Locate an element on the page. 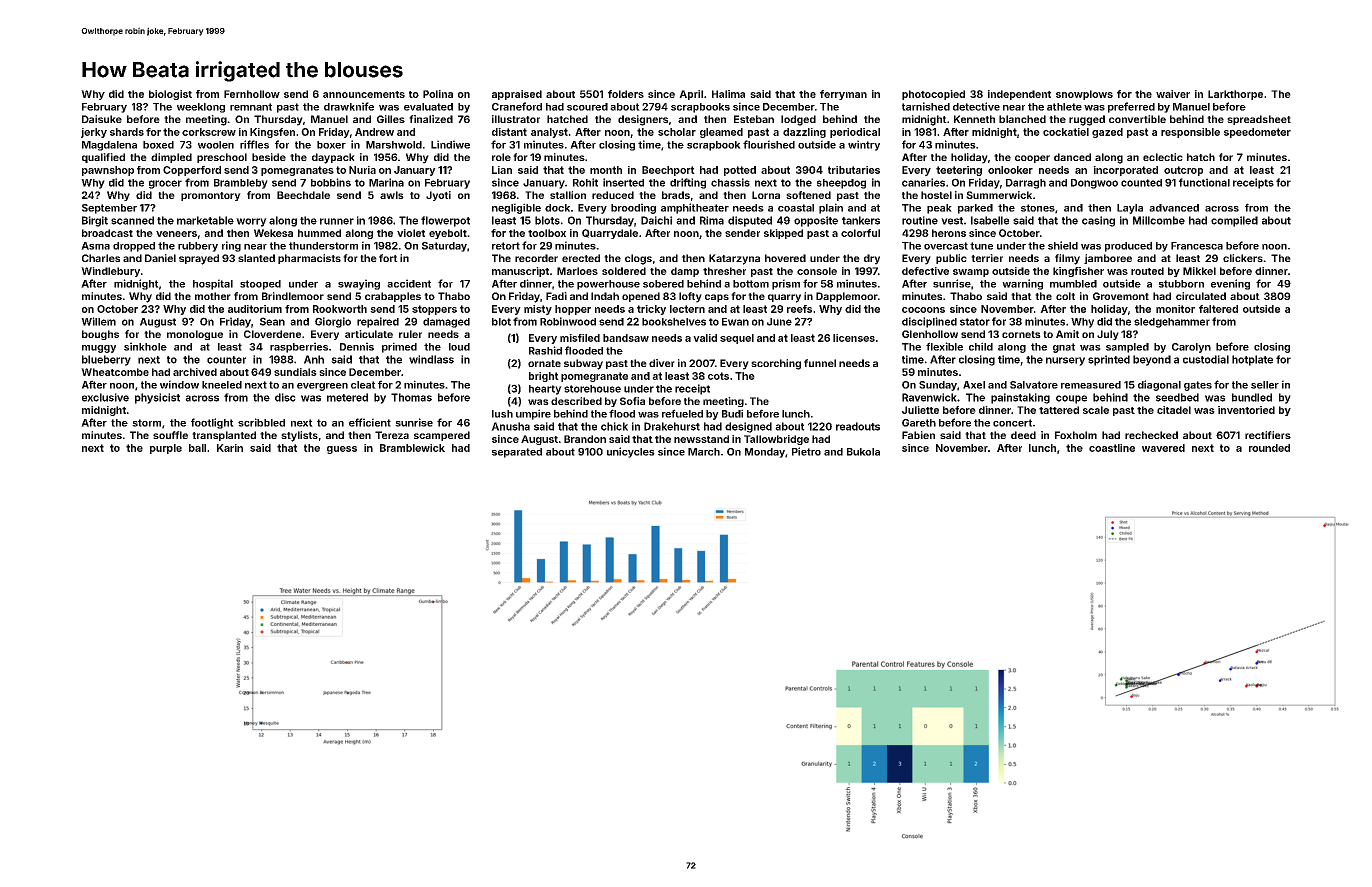  wavered is located at coordinates (1163, 448).
